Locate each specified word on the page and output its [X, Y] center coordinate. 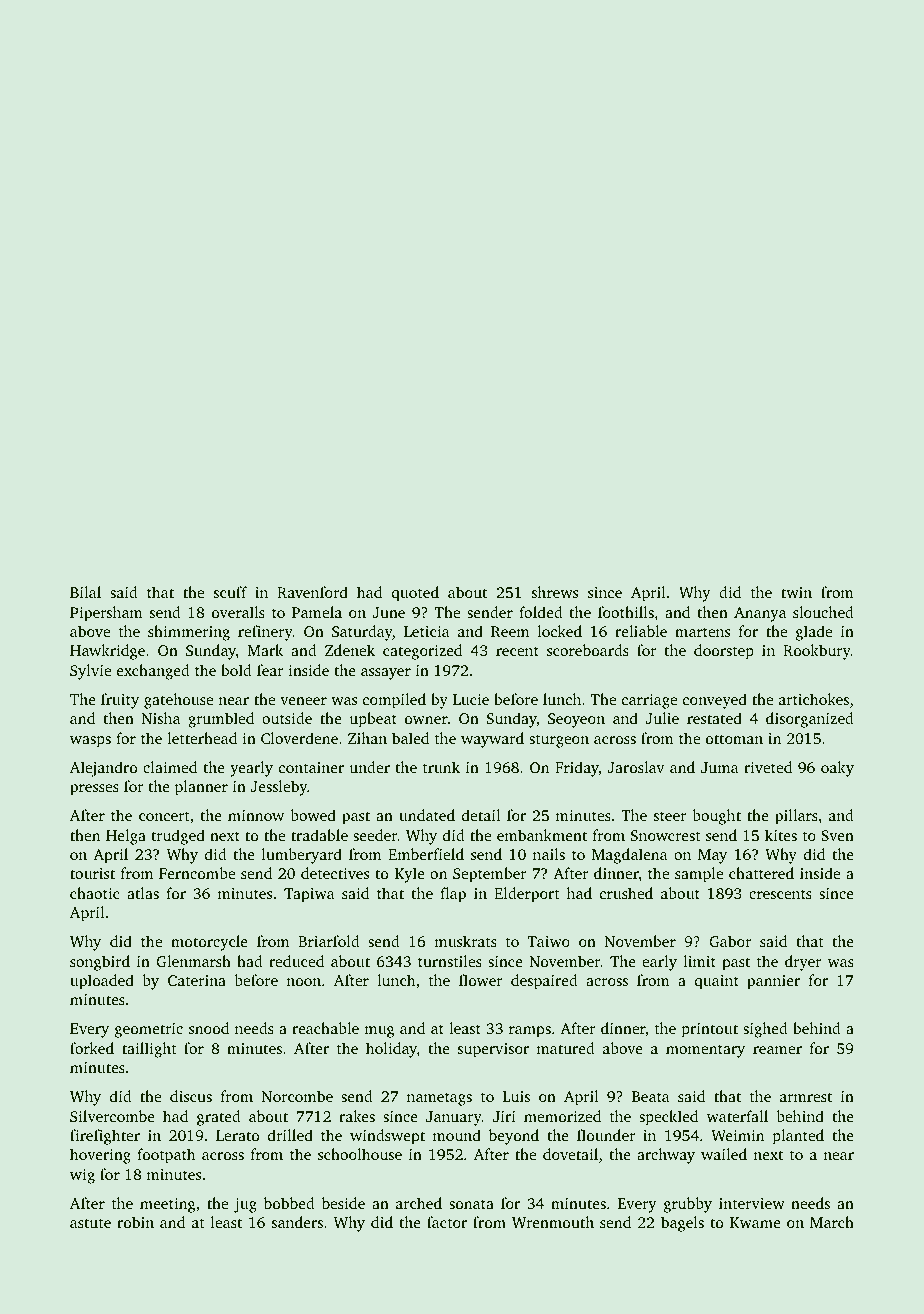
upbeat [373, 720]
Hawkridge [107, 652]
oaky [837, 769]
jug [245, 1205]
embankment [542, 835]
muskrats [465, 941]
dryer [803, 963]
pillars [796, 817]
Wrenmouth [553, 1222]
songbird [100, 963]
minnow [256, 815]
